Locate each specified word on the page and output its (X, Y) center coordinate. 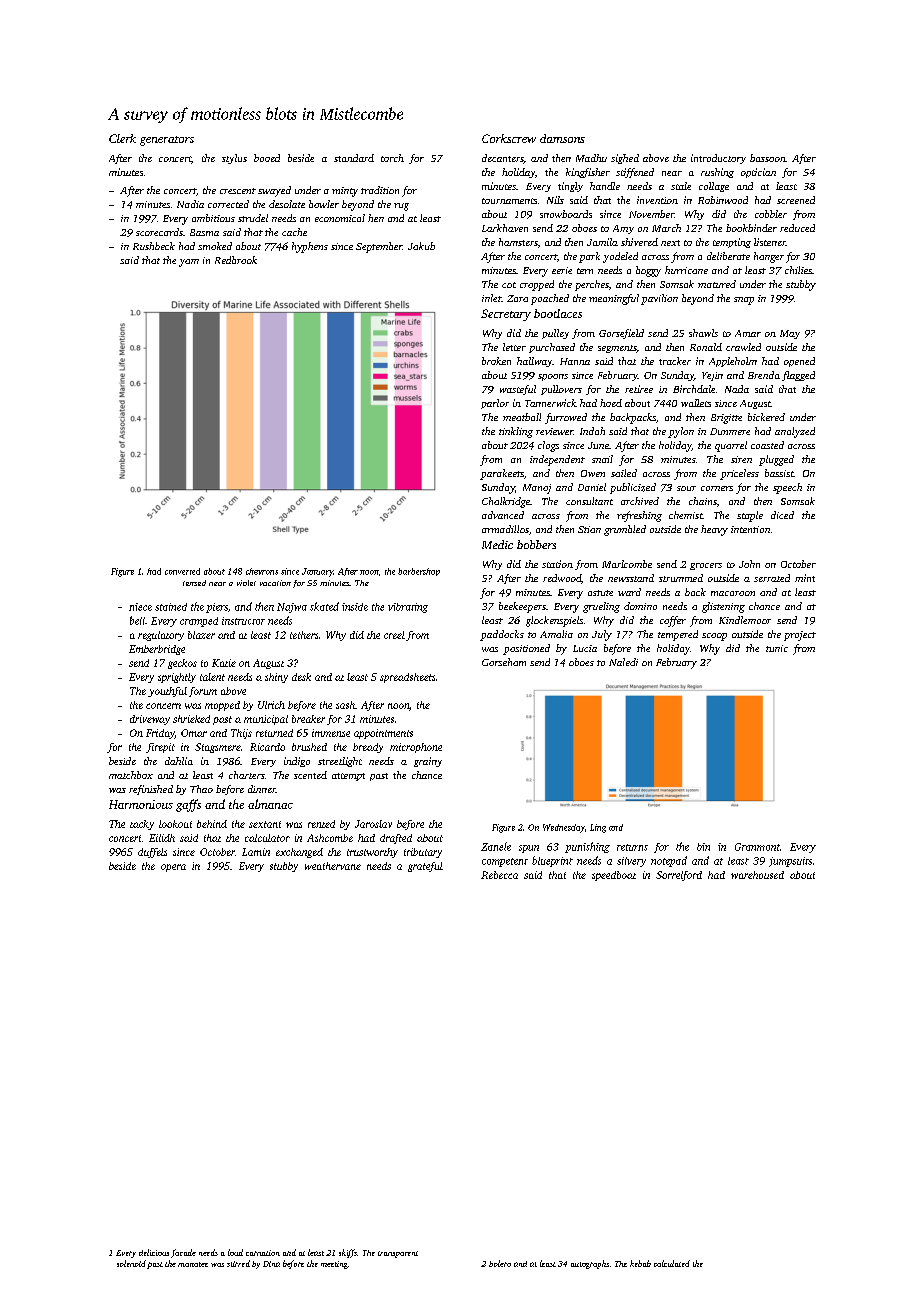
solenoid (131, 1263)
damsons (562, 138)
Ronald (706, 347)
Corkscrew (509, 138)
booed (267, 158)
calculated (672, 1263)
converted (182, 571)
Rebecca (499, 875)
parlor (495, 404)
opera (173, 868)
